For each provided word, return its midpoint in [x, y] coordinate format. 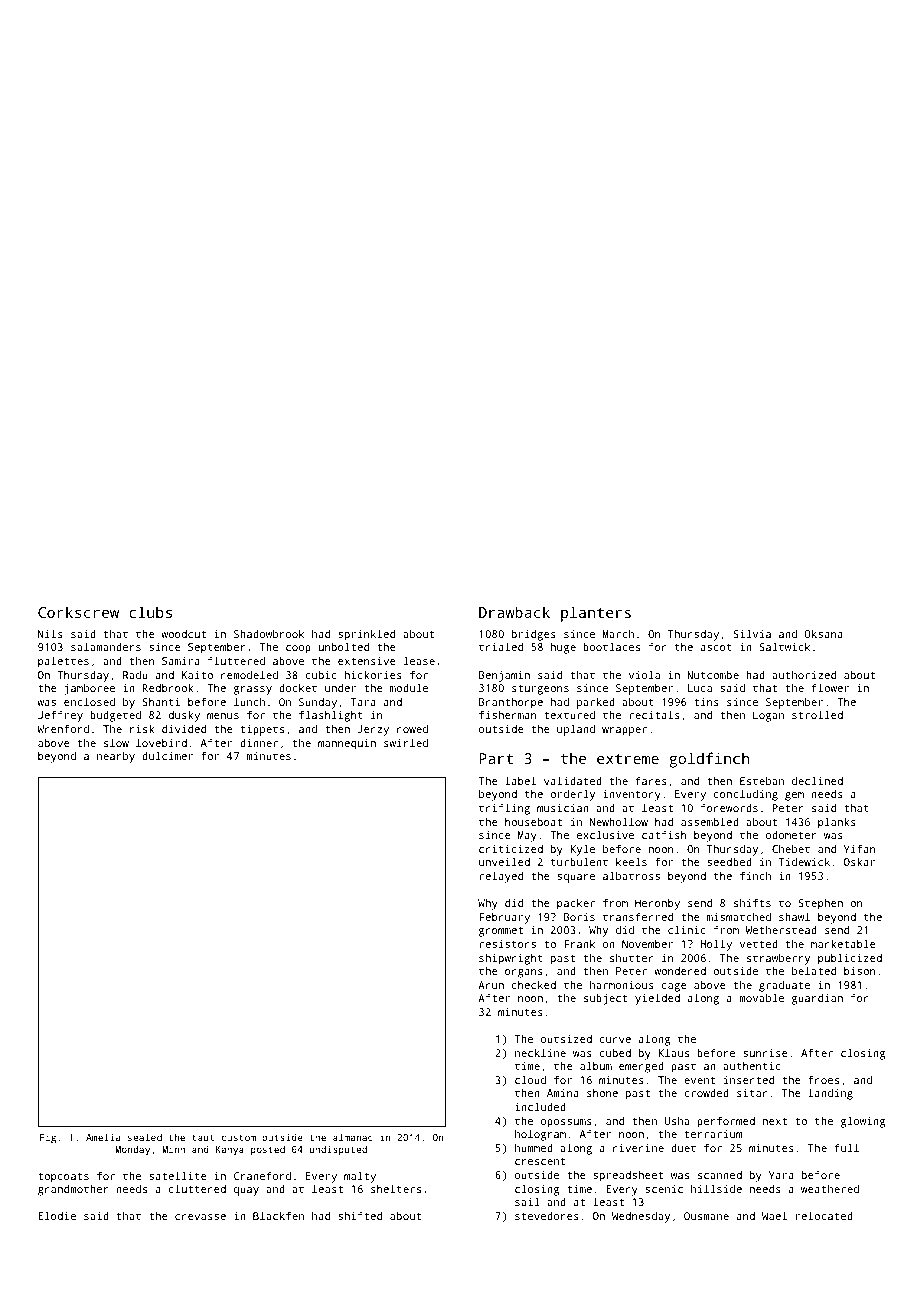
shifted [360, 1215]
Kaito [197, 675]
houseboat [533, 822]
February [504, 918]
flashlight [331, 716]
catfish [664, 834]
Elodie [57, 1215]
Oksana [823, 634]
